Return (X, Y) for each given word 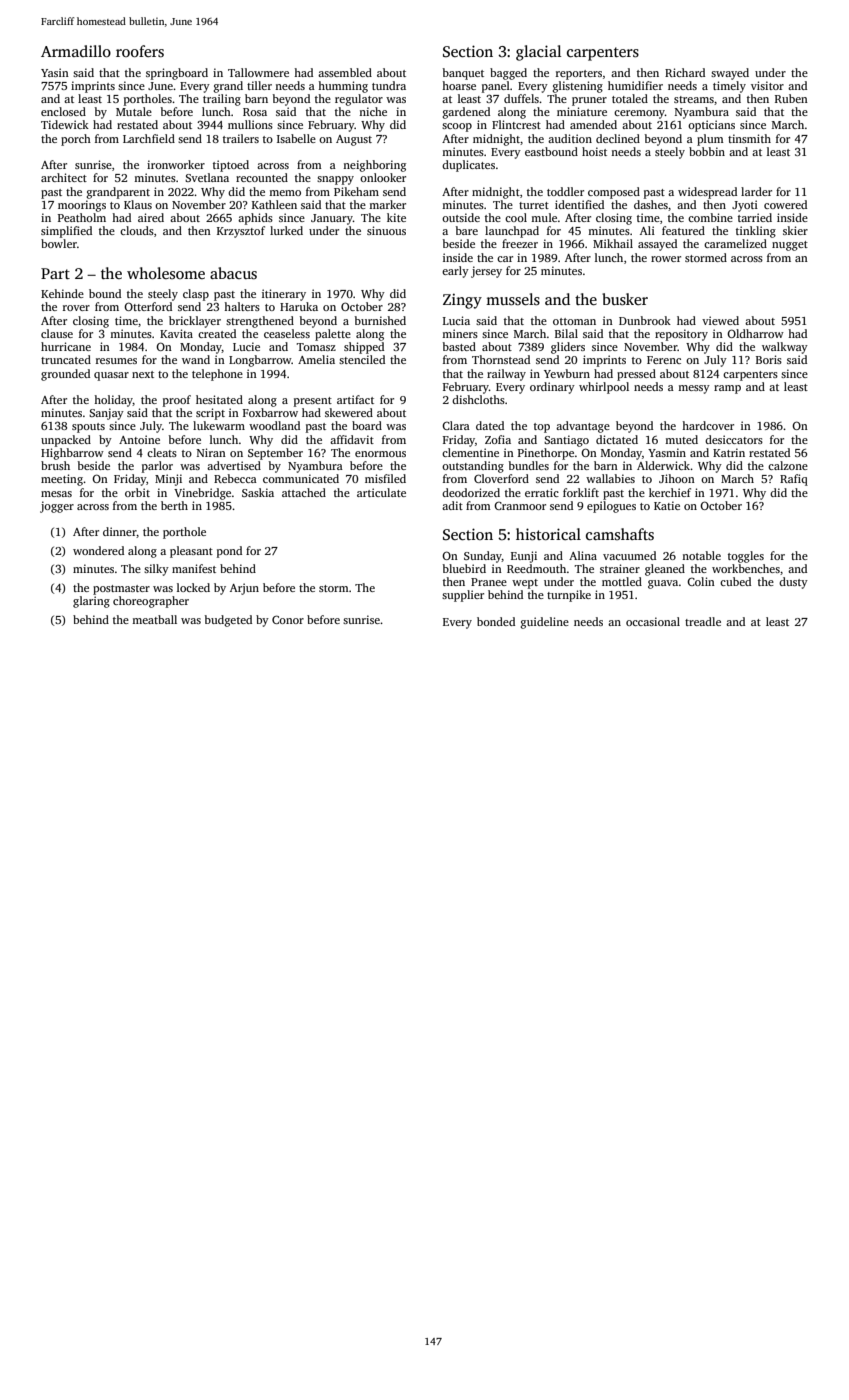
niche (373, 111)
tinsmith (749, 138)
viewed (720, 320)
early (455, 272)
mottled (622, 581)
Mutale (134, 111)
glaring (91, 602)
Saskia (258, 492)
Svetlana (207, 177)
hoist (594, 151)
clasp (196, 295)
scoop (457, 127)
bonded (496, 621)
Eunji (524, 557)
